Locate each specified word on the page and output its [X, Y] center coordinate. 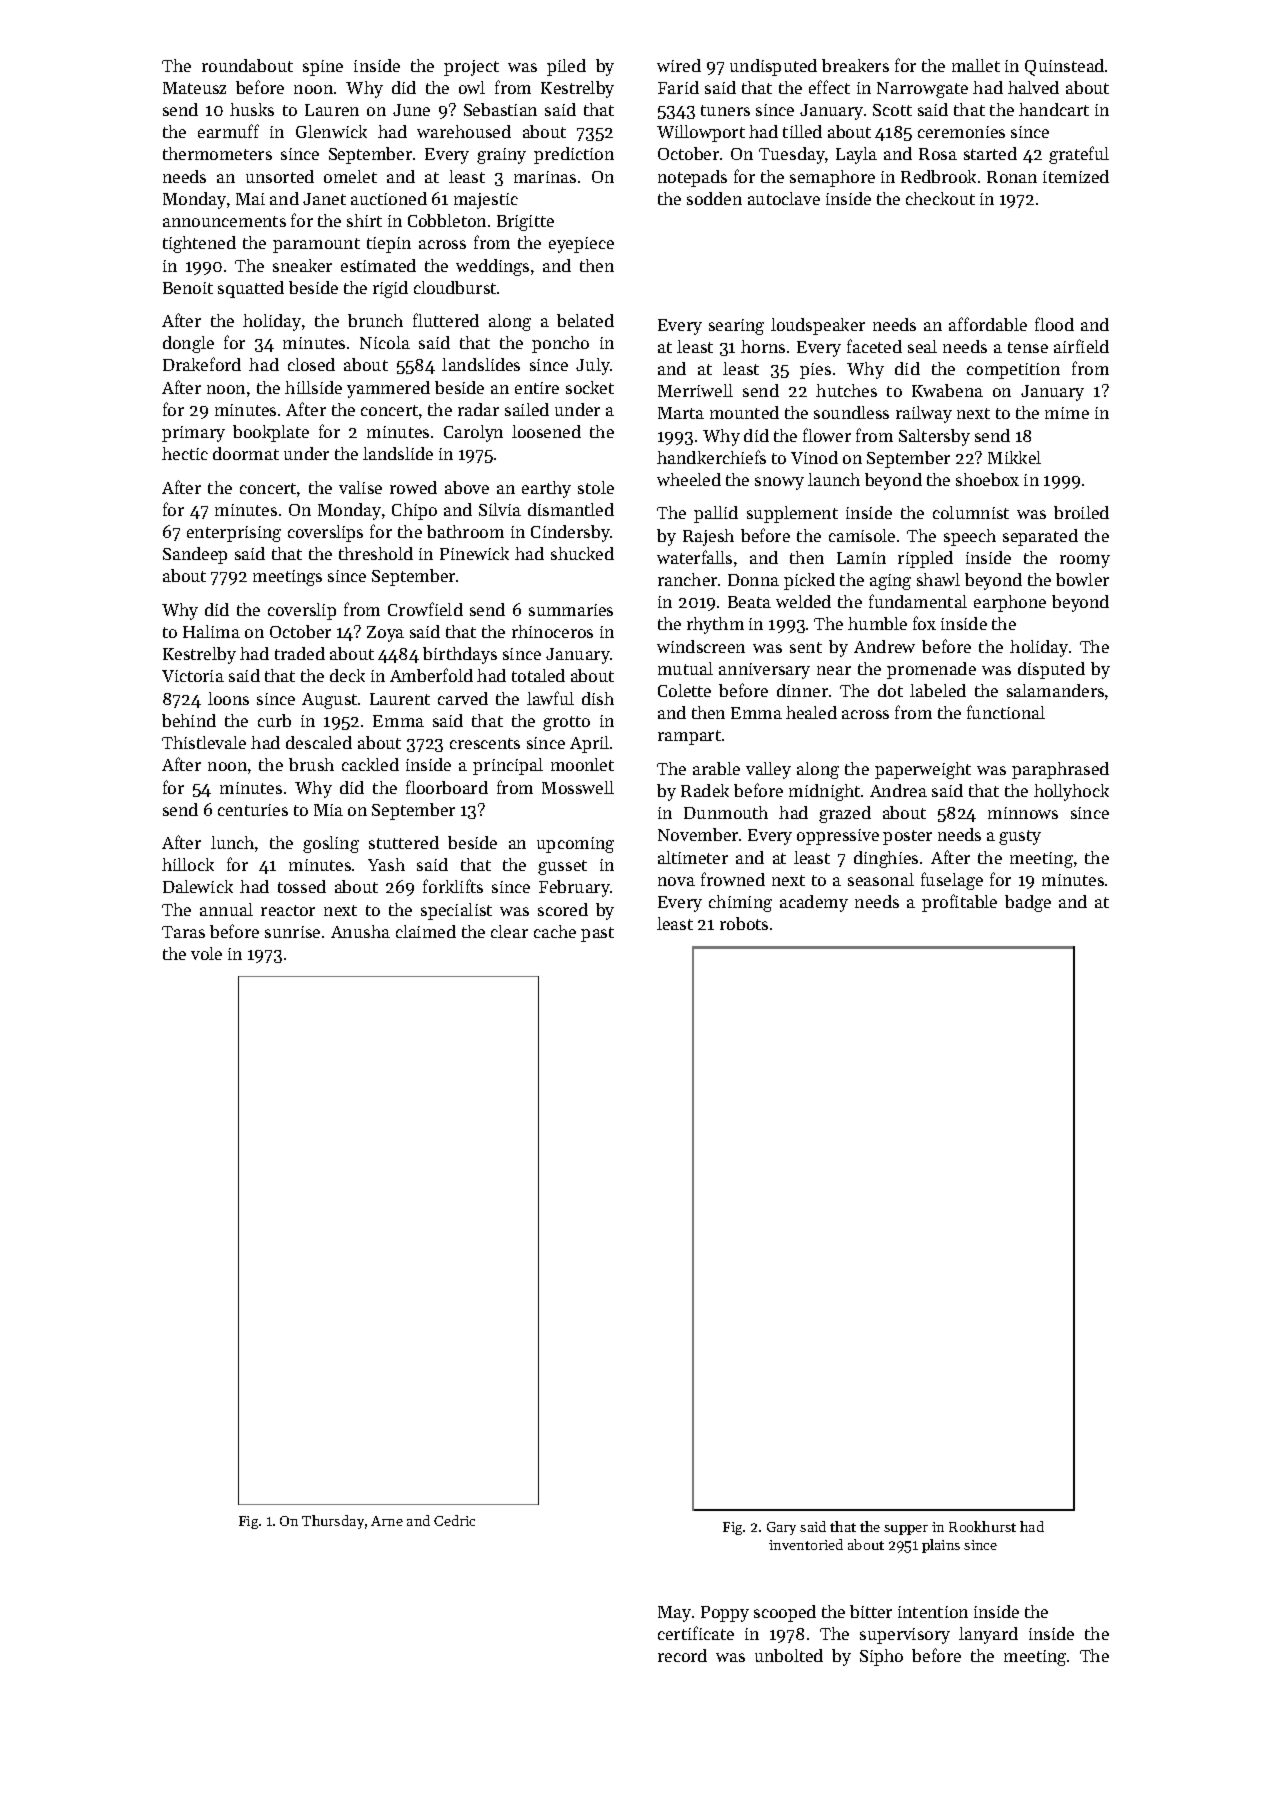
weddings [492, 267]
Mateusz [194, 88]
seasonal [881, 879]
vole [206, 953]
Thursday [333, 1522]
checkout [940, 198]
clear [509, 931]
